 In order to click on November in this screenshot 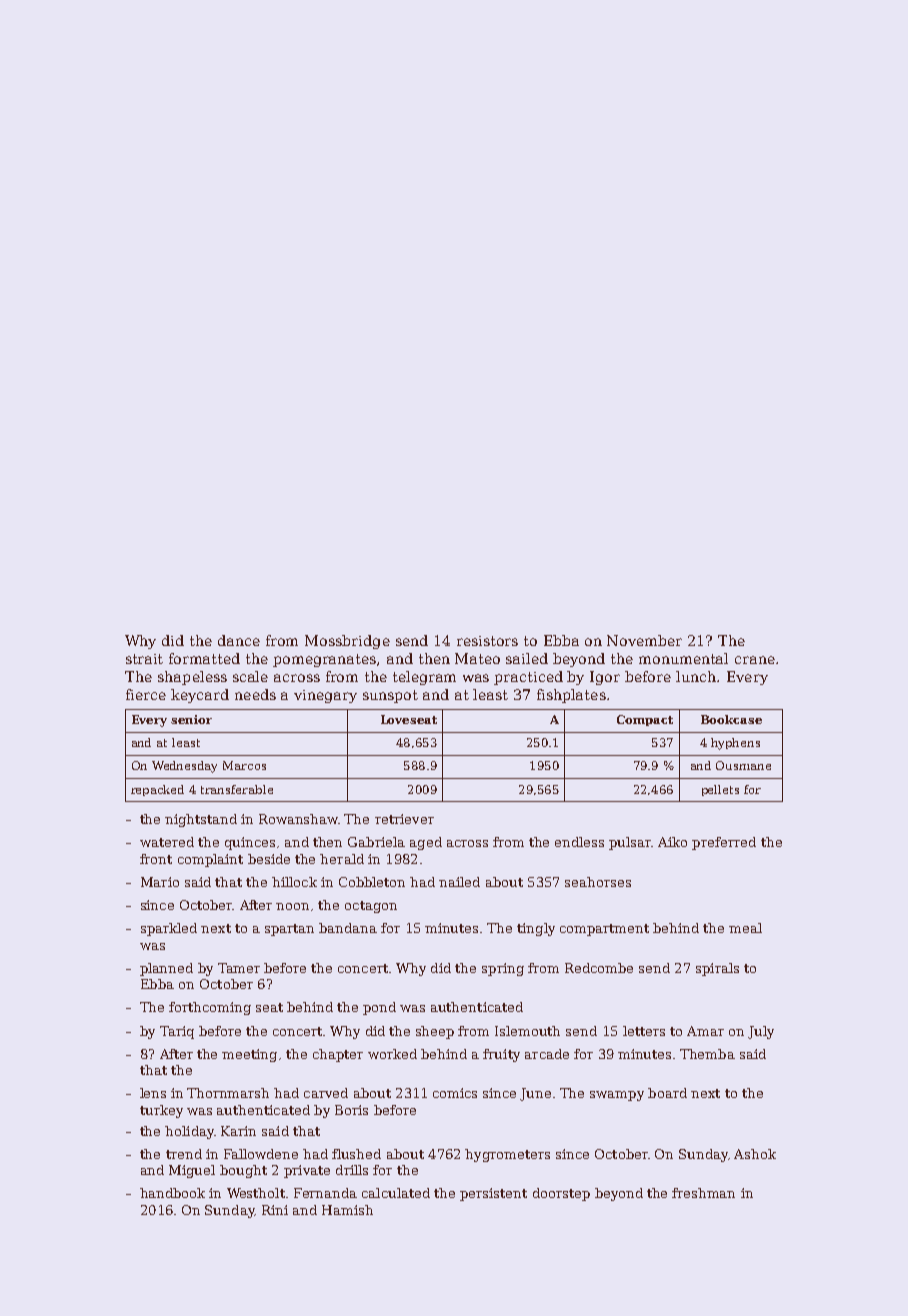, I will do `click(644, 640)`.
